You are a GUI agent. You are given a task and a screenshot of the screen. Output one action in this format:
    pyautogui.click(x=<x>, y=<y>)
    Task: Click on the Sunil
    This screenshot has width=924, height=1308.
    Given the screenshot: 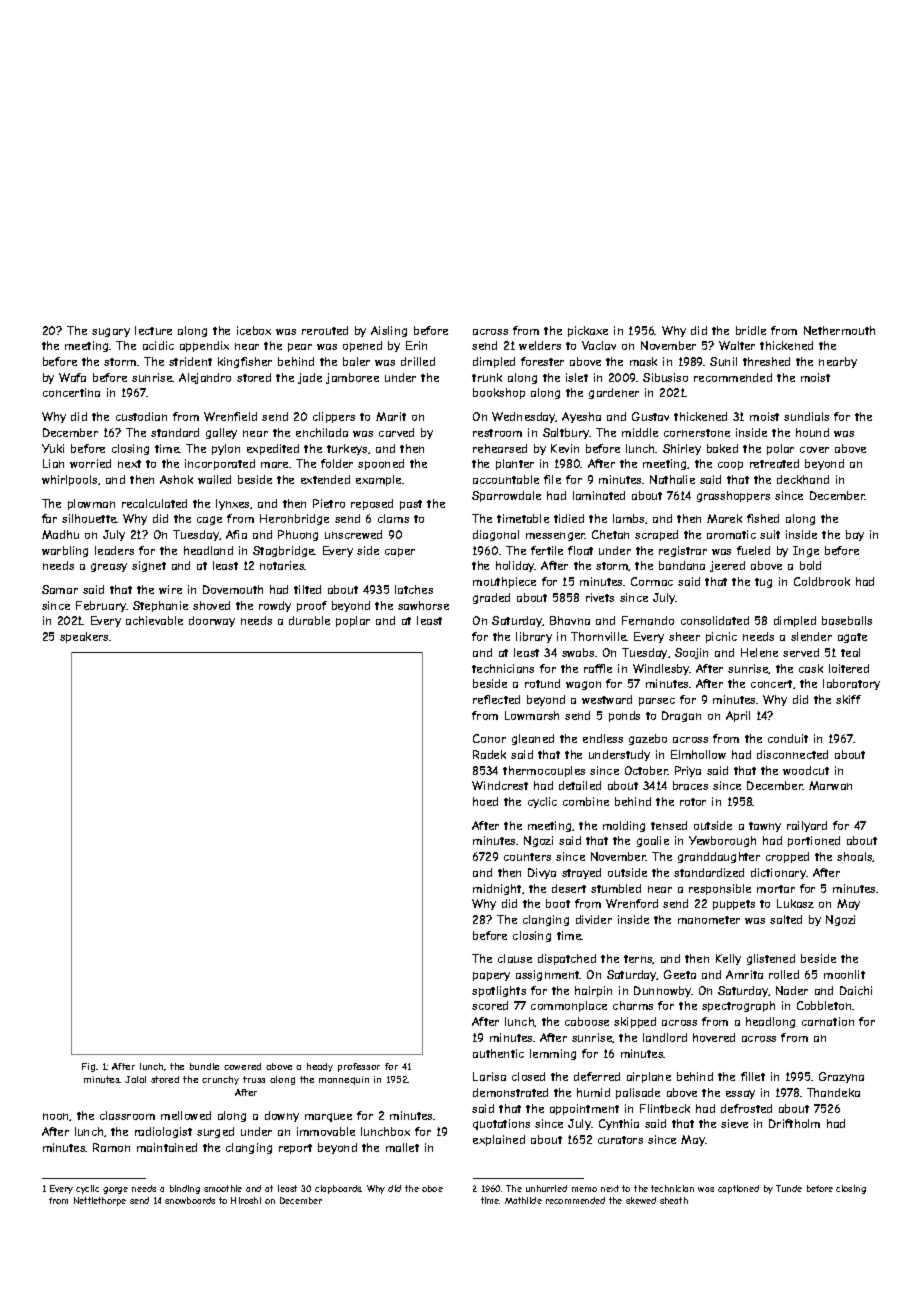 What is the action you would take?
    pyautogui.click(x=723, y=361)
